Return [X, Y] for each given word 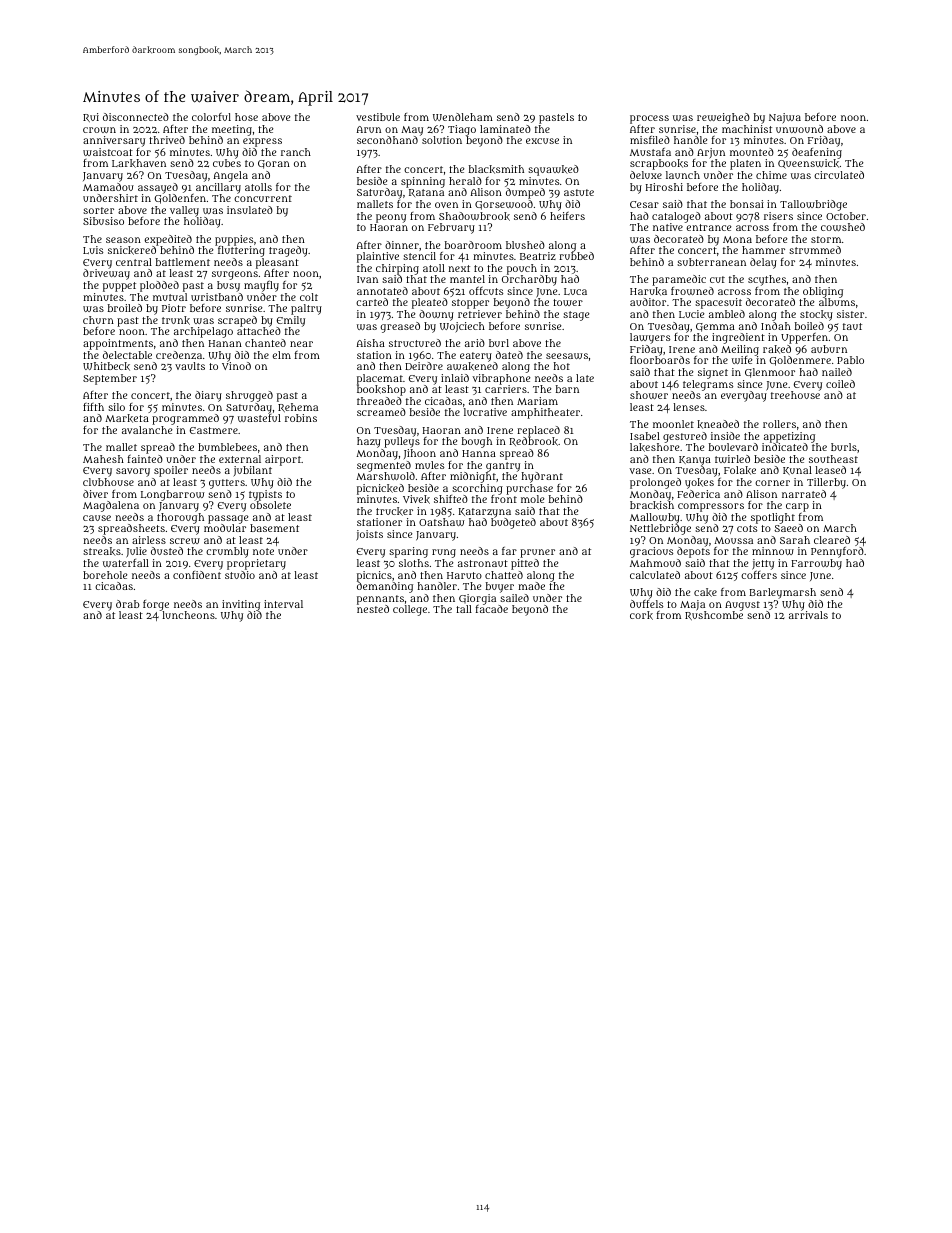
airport [283, 460]
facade [492, 609]
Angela [231, 176]
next [459, 268]
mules [429, 465]
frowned [692, 291]
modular [225, 528]
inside [725, 436]
